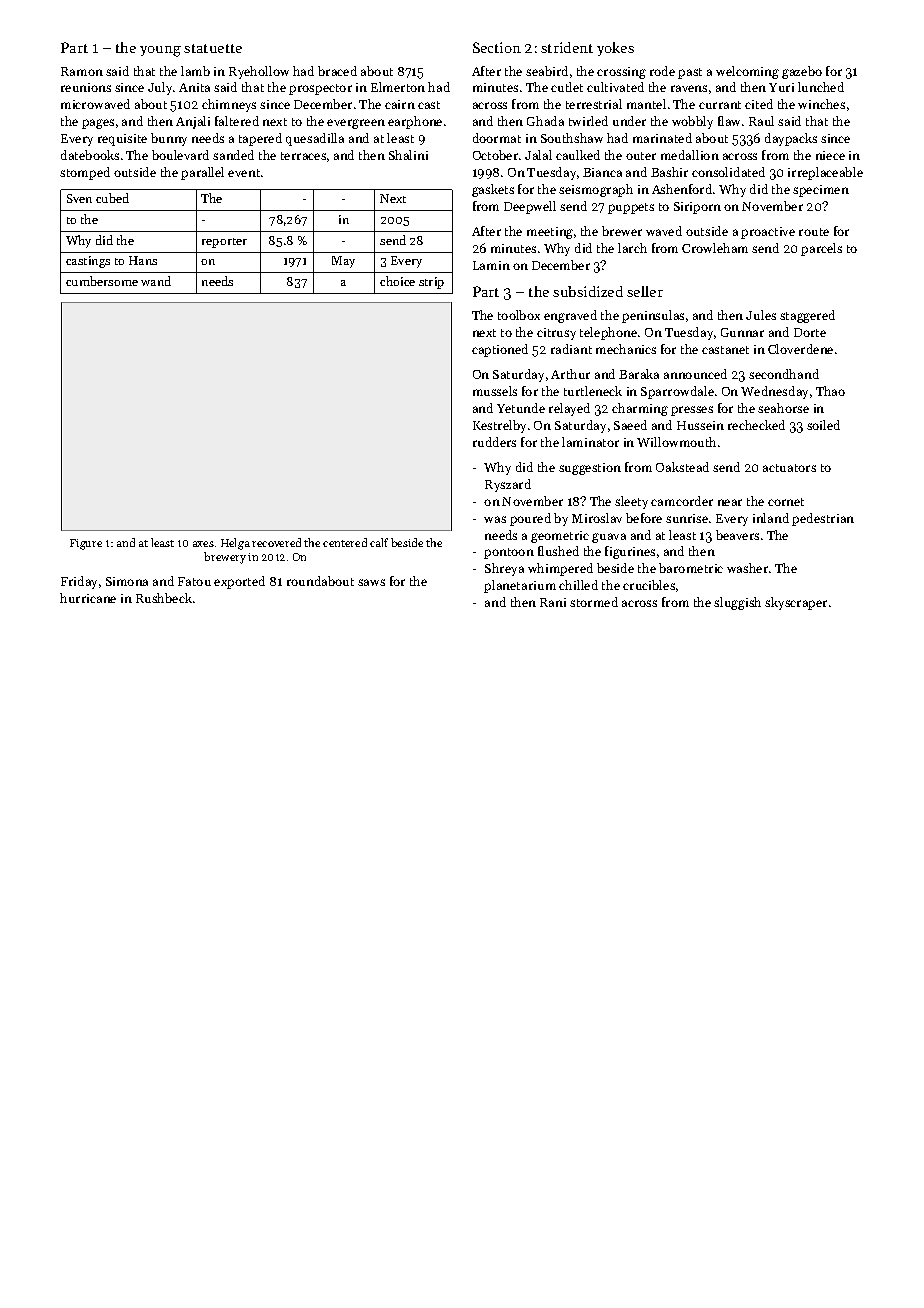 The image size is (924, 1308). Describe the element at coordinates (700, 425) in the page. I see `Hussein` at that location.
